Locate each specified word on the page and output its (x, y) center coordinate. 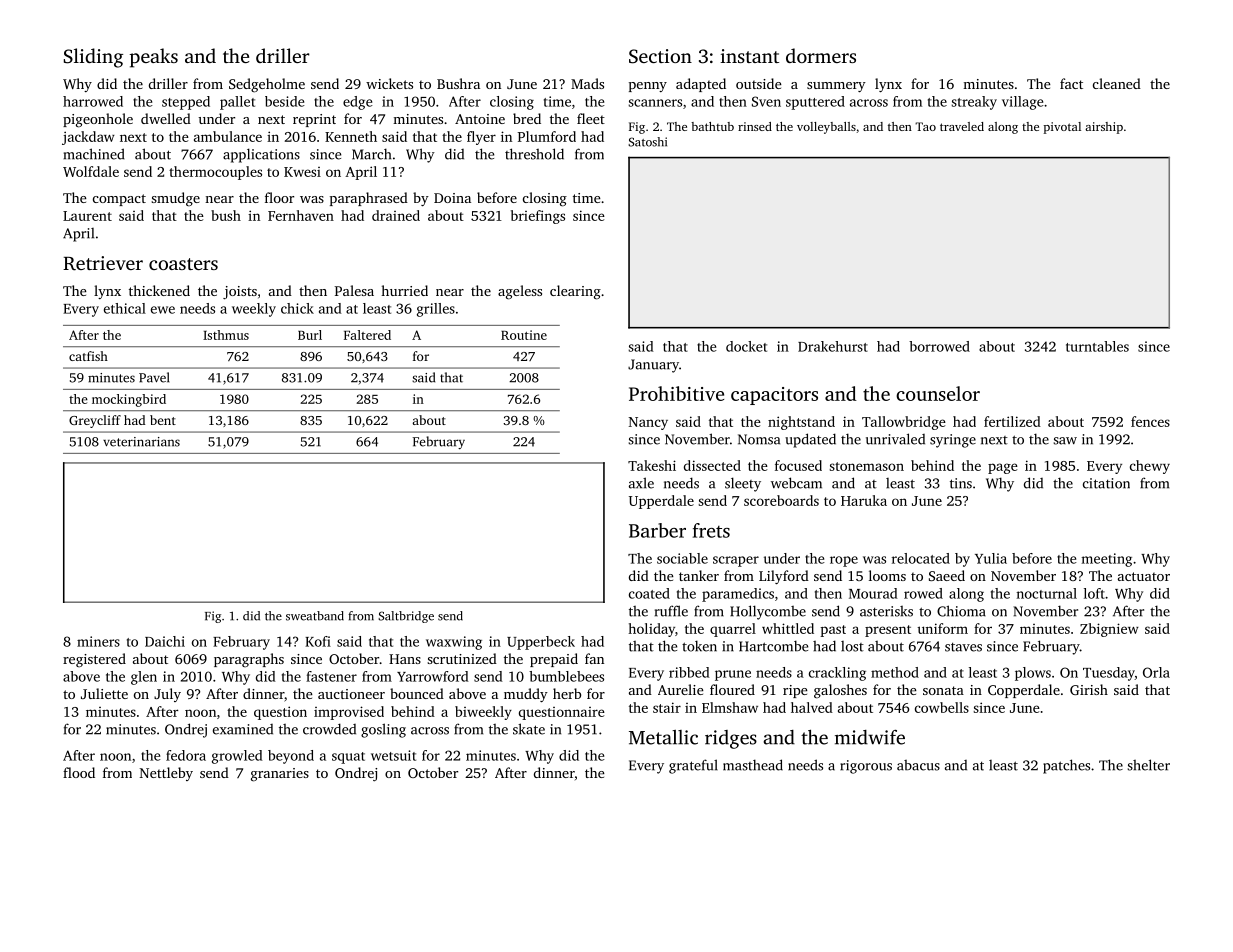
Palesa (354, 290)
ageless (520, 292)
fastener (331, 676)
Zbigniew (1109, 630)
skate (529, 729)
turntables (1097, 346)
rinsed (755, 126)
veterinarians (141, 442)
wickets (389, 83)
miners (98, 641)
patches (1066, 766)
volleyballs (826, 128)
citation (1106, 483)
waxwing (454, 643)
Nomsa (759, 439)
